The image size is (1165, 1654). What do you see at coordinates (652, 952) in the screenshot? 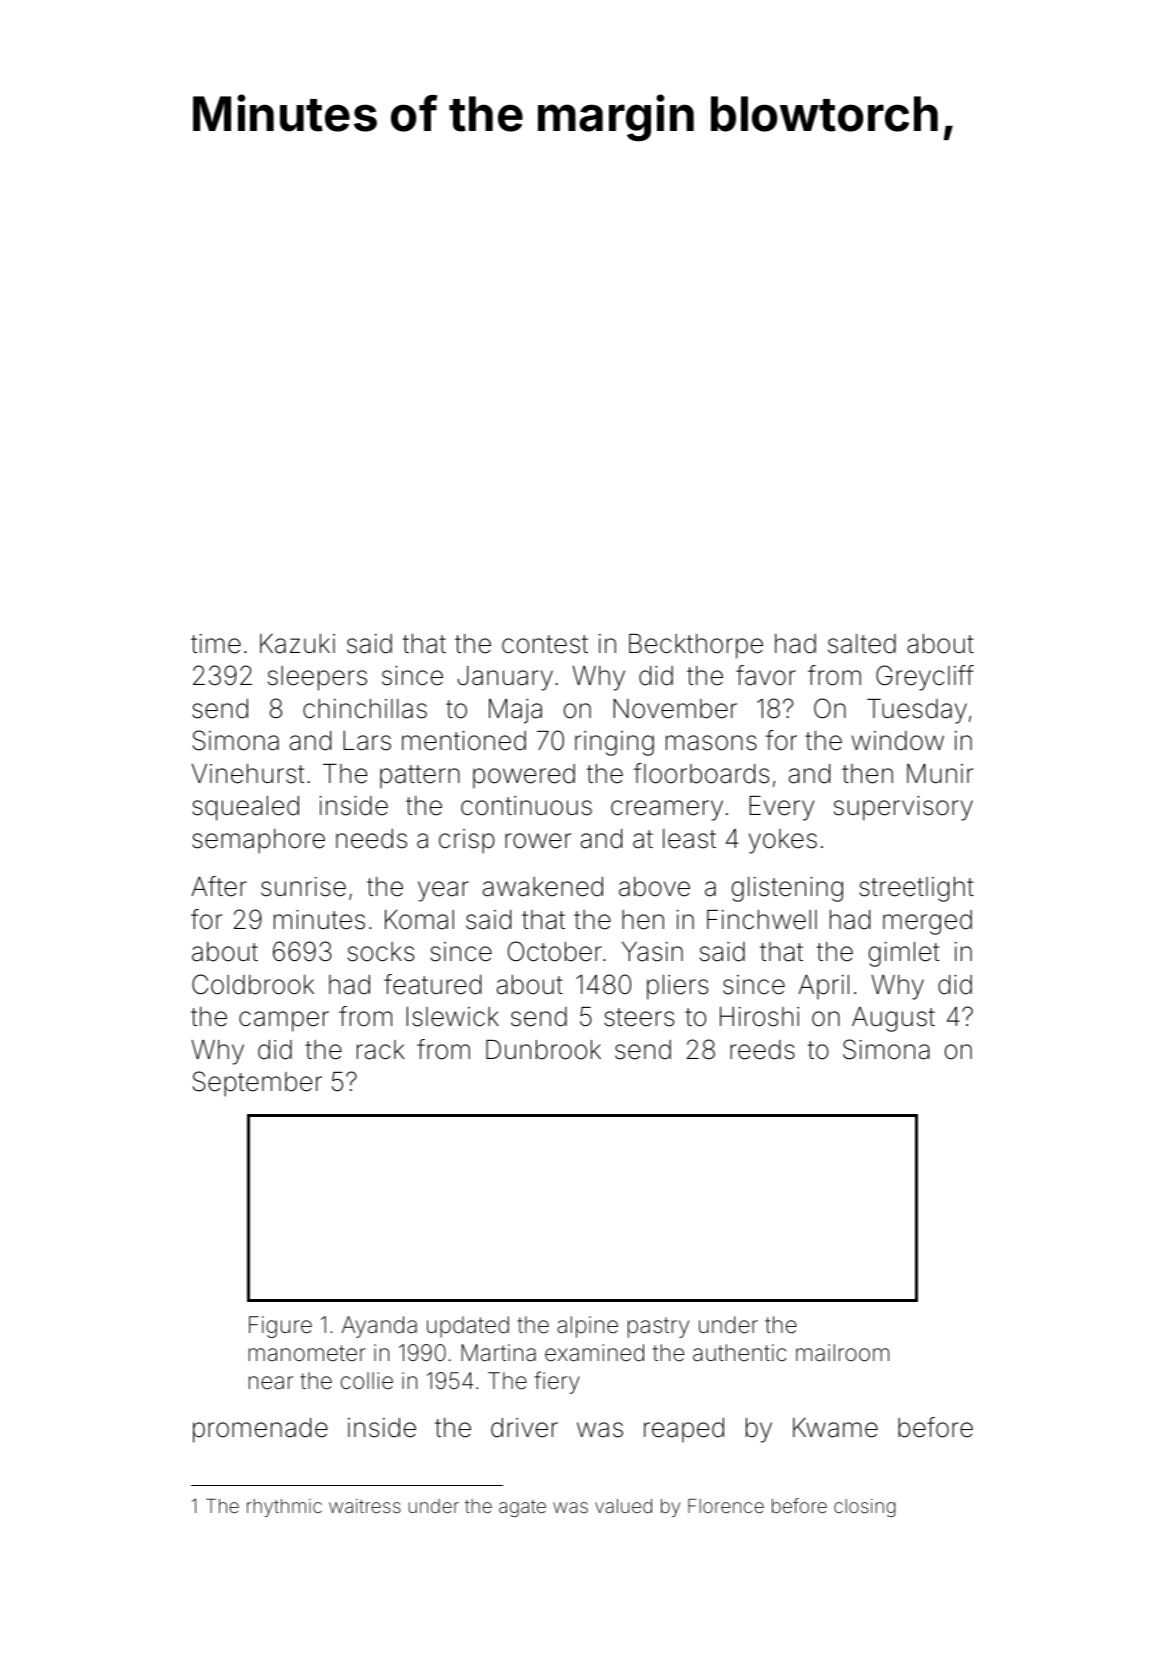
I see `Yasin` at bounding box center [652, 952].
